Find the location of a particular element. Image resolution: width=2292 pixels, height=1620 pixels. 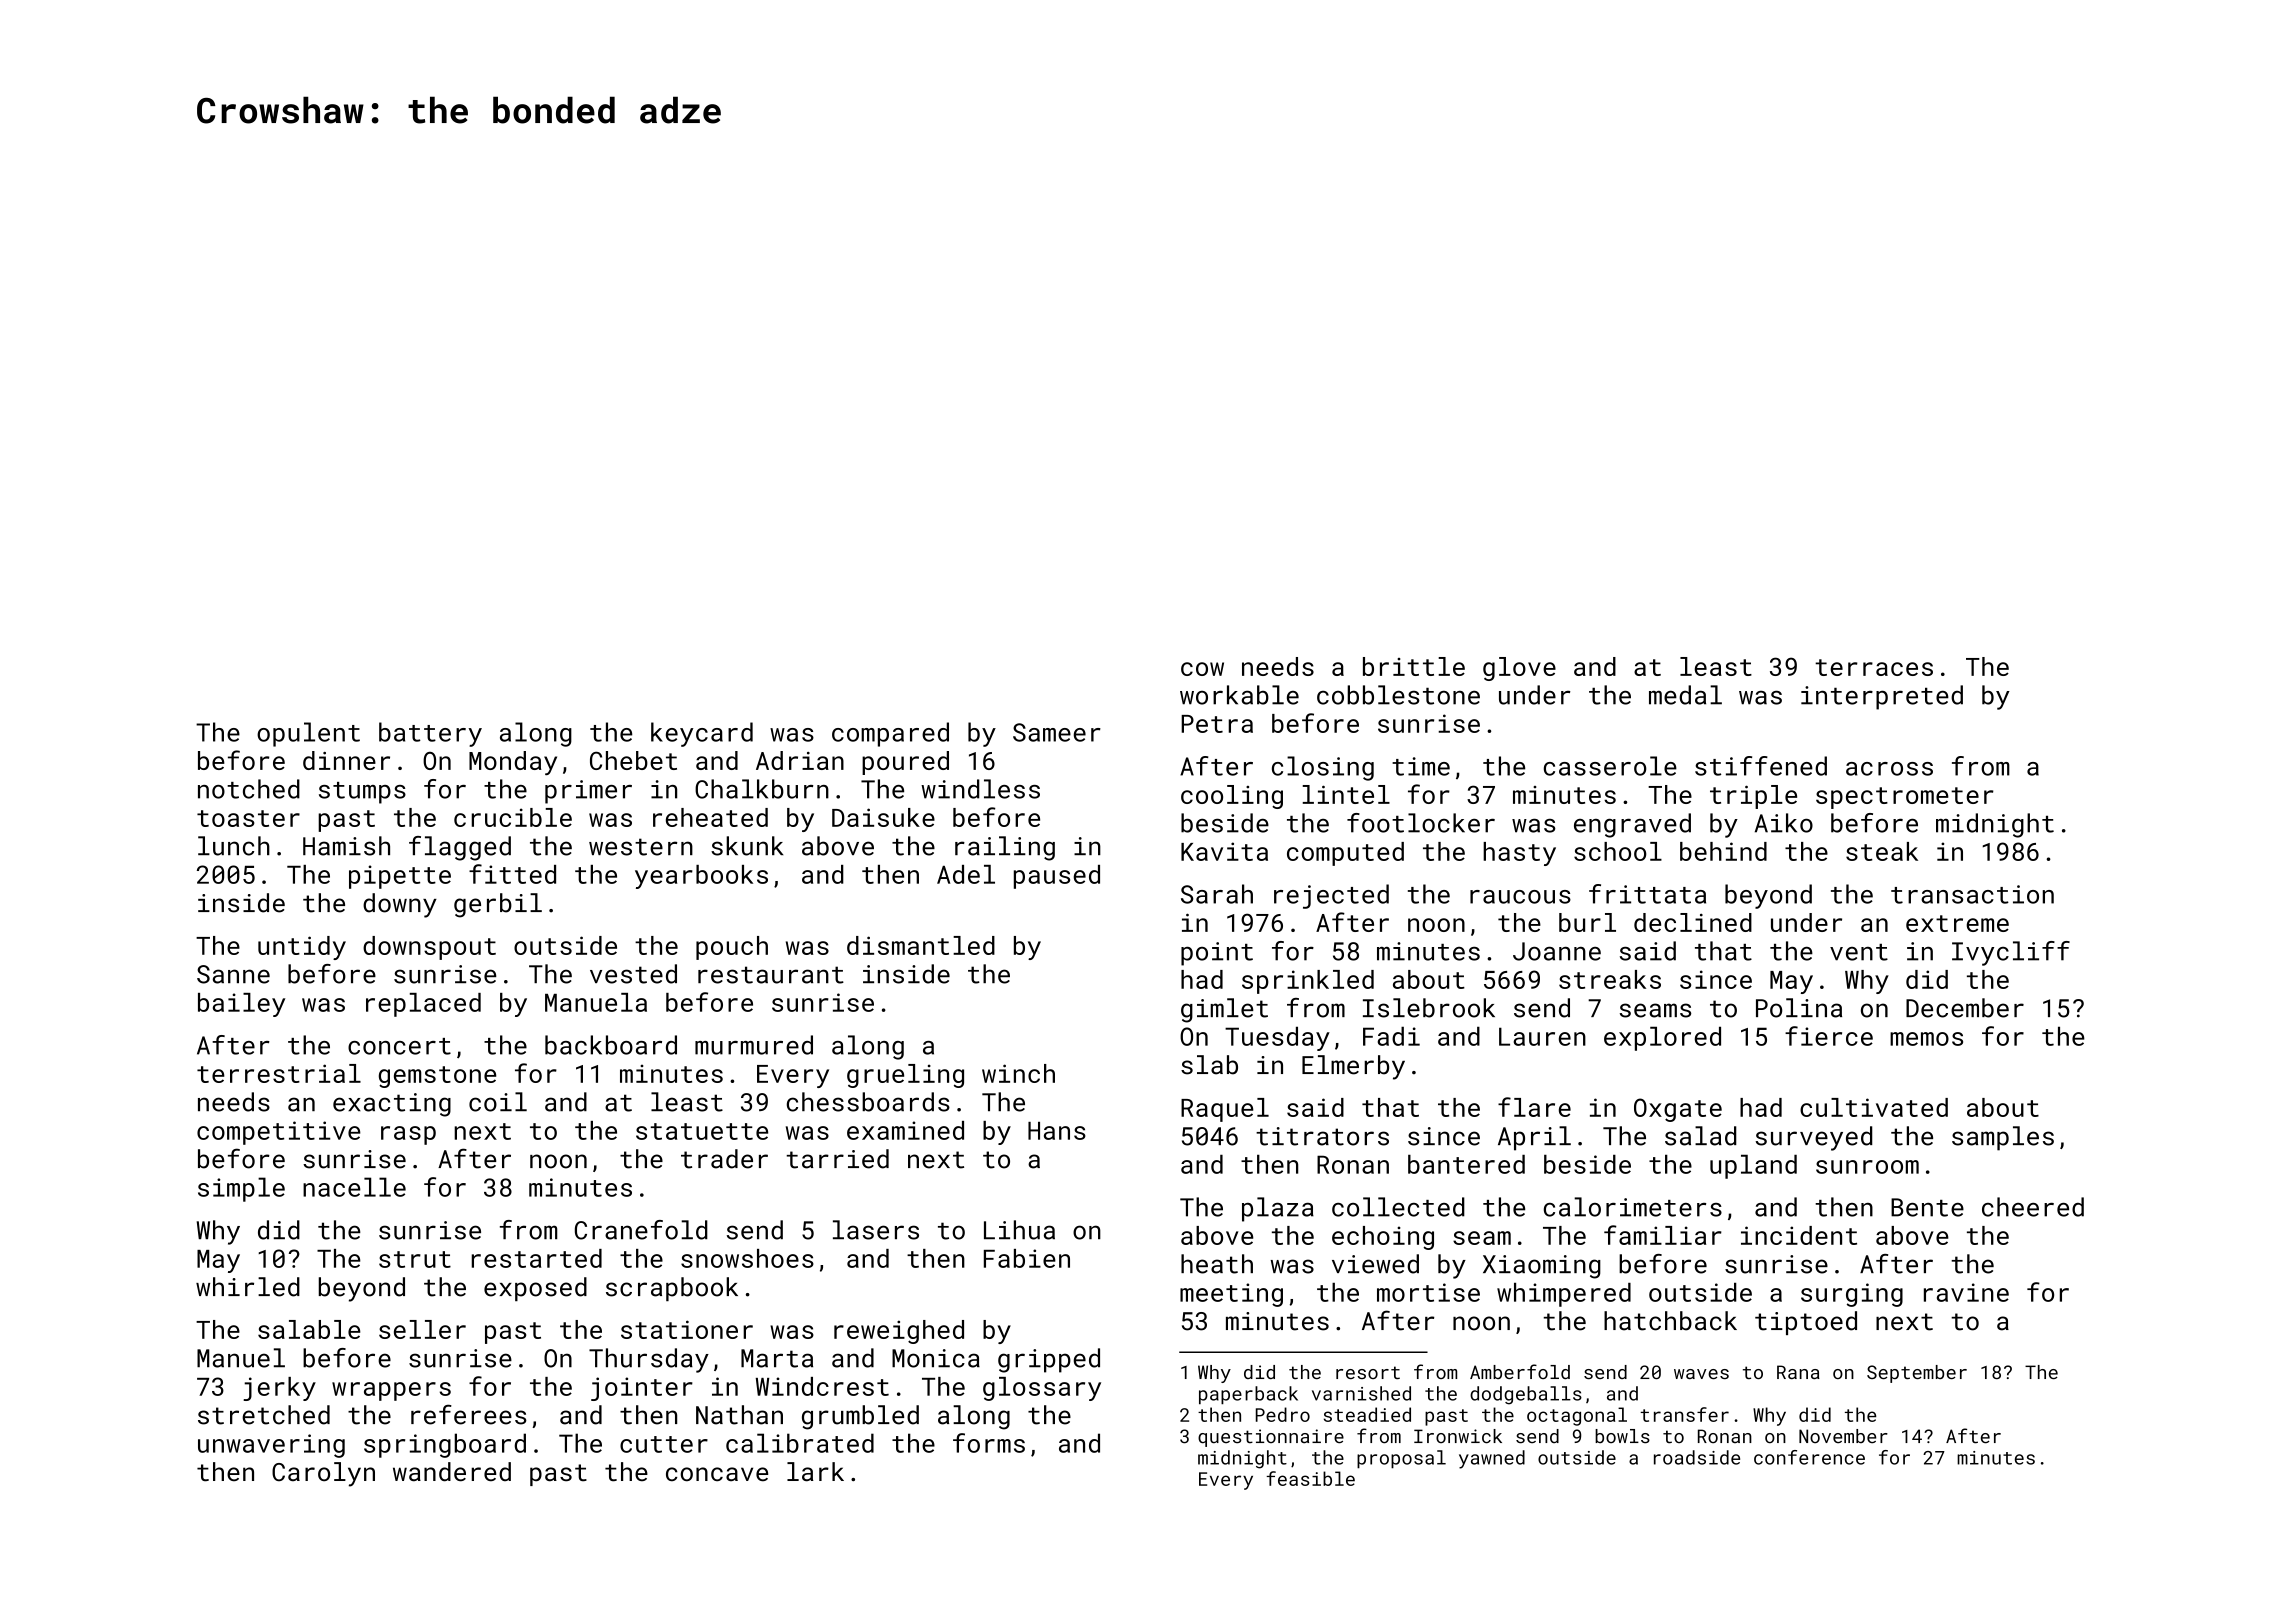

familiar is located at coordinates (1663, 1235).
